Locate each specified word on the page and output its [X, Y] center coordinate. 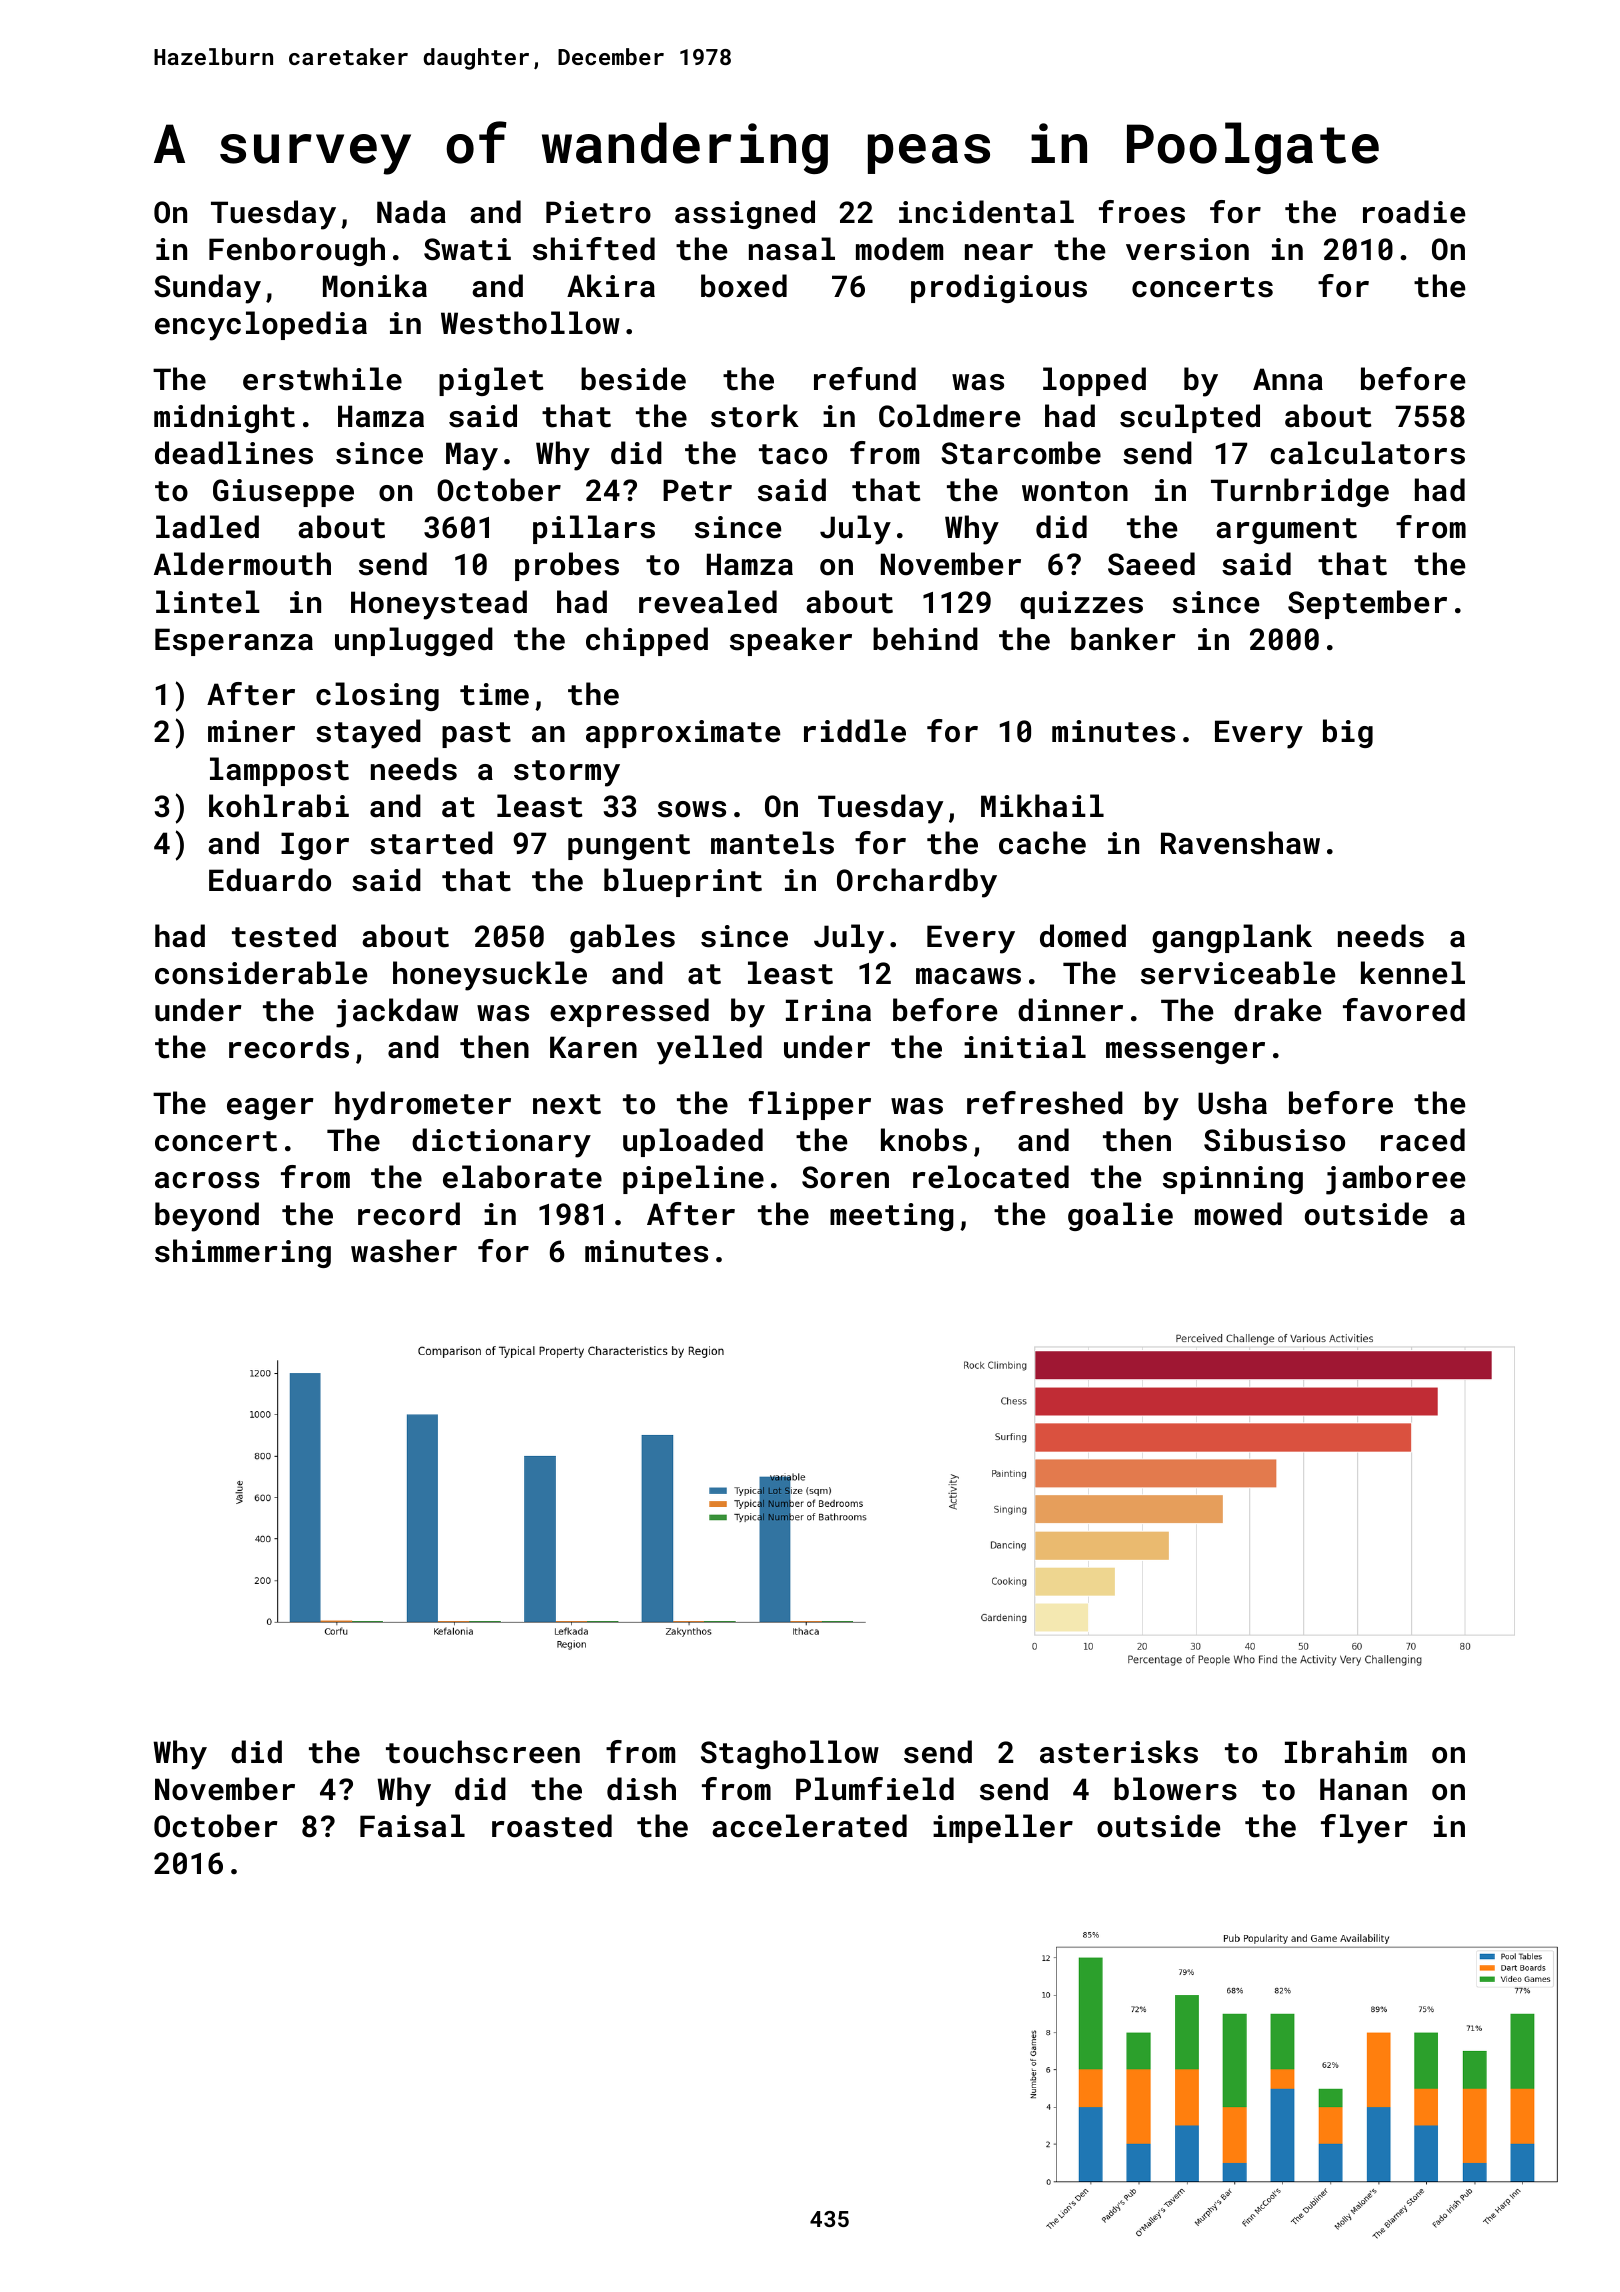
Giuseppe [283, 493]
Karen [593, 1047]
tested [284, 936]
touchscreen [483, 1752]
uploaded [693, 1142]
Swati [467, 249]
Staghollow [790, 1754]
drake [1277, 1010]
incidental [986, 212]
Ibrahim [1346, 1752]
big [1348, 733]
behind [925, 639]
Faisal [412, 1826]
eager [270, 1109]
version [1187, 249]
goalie [1120, 1216]
